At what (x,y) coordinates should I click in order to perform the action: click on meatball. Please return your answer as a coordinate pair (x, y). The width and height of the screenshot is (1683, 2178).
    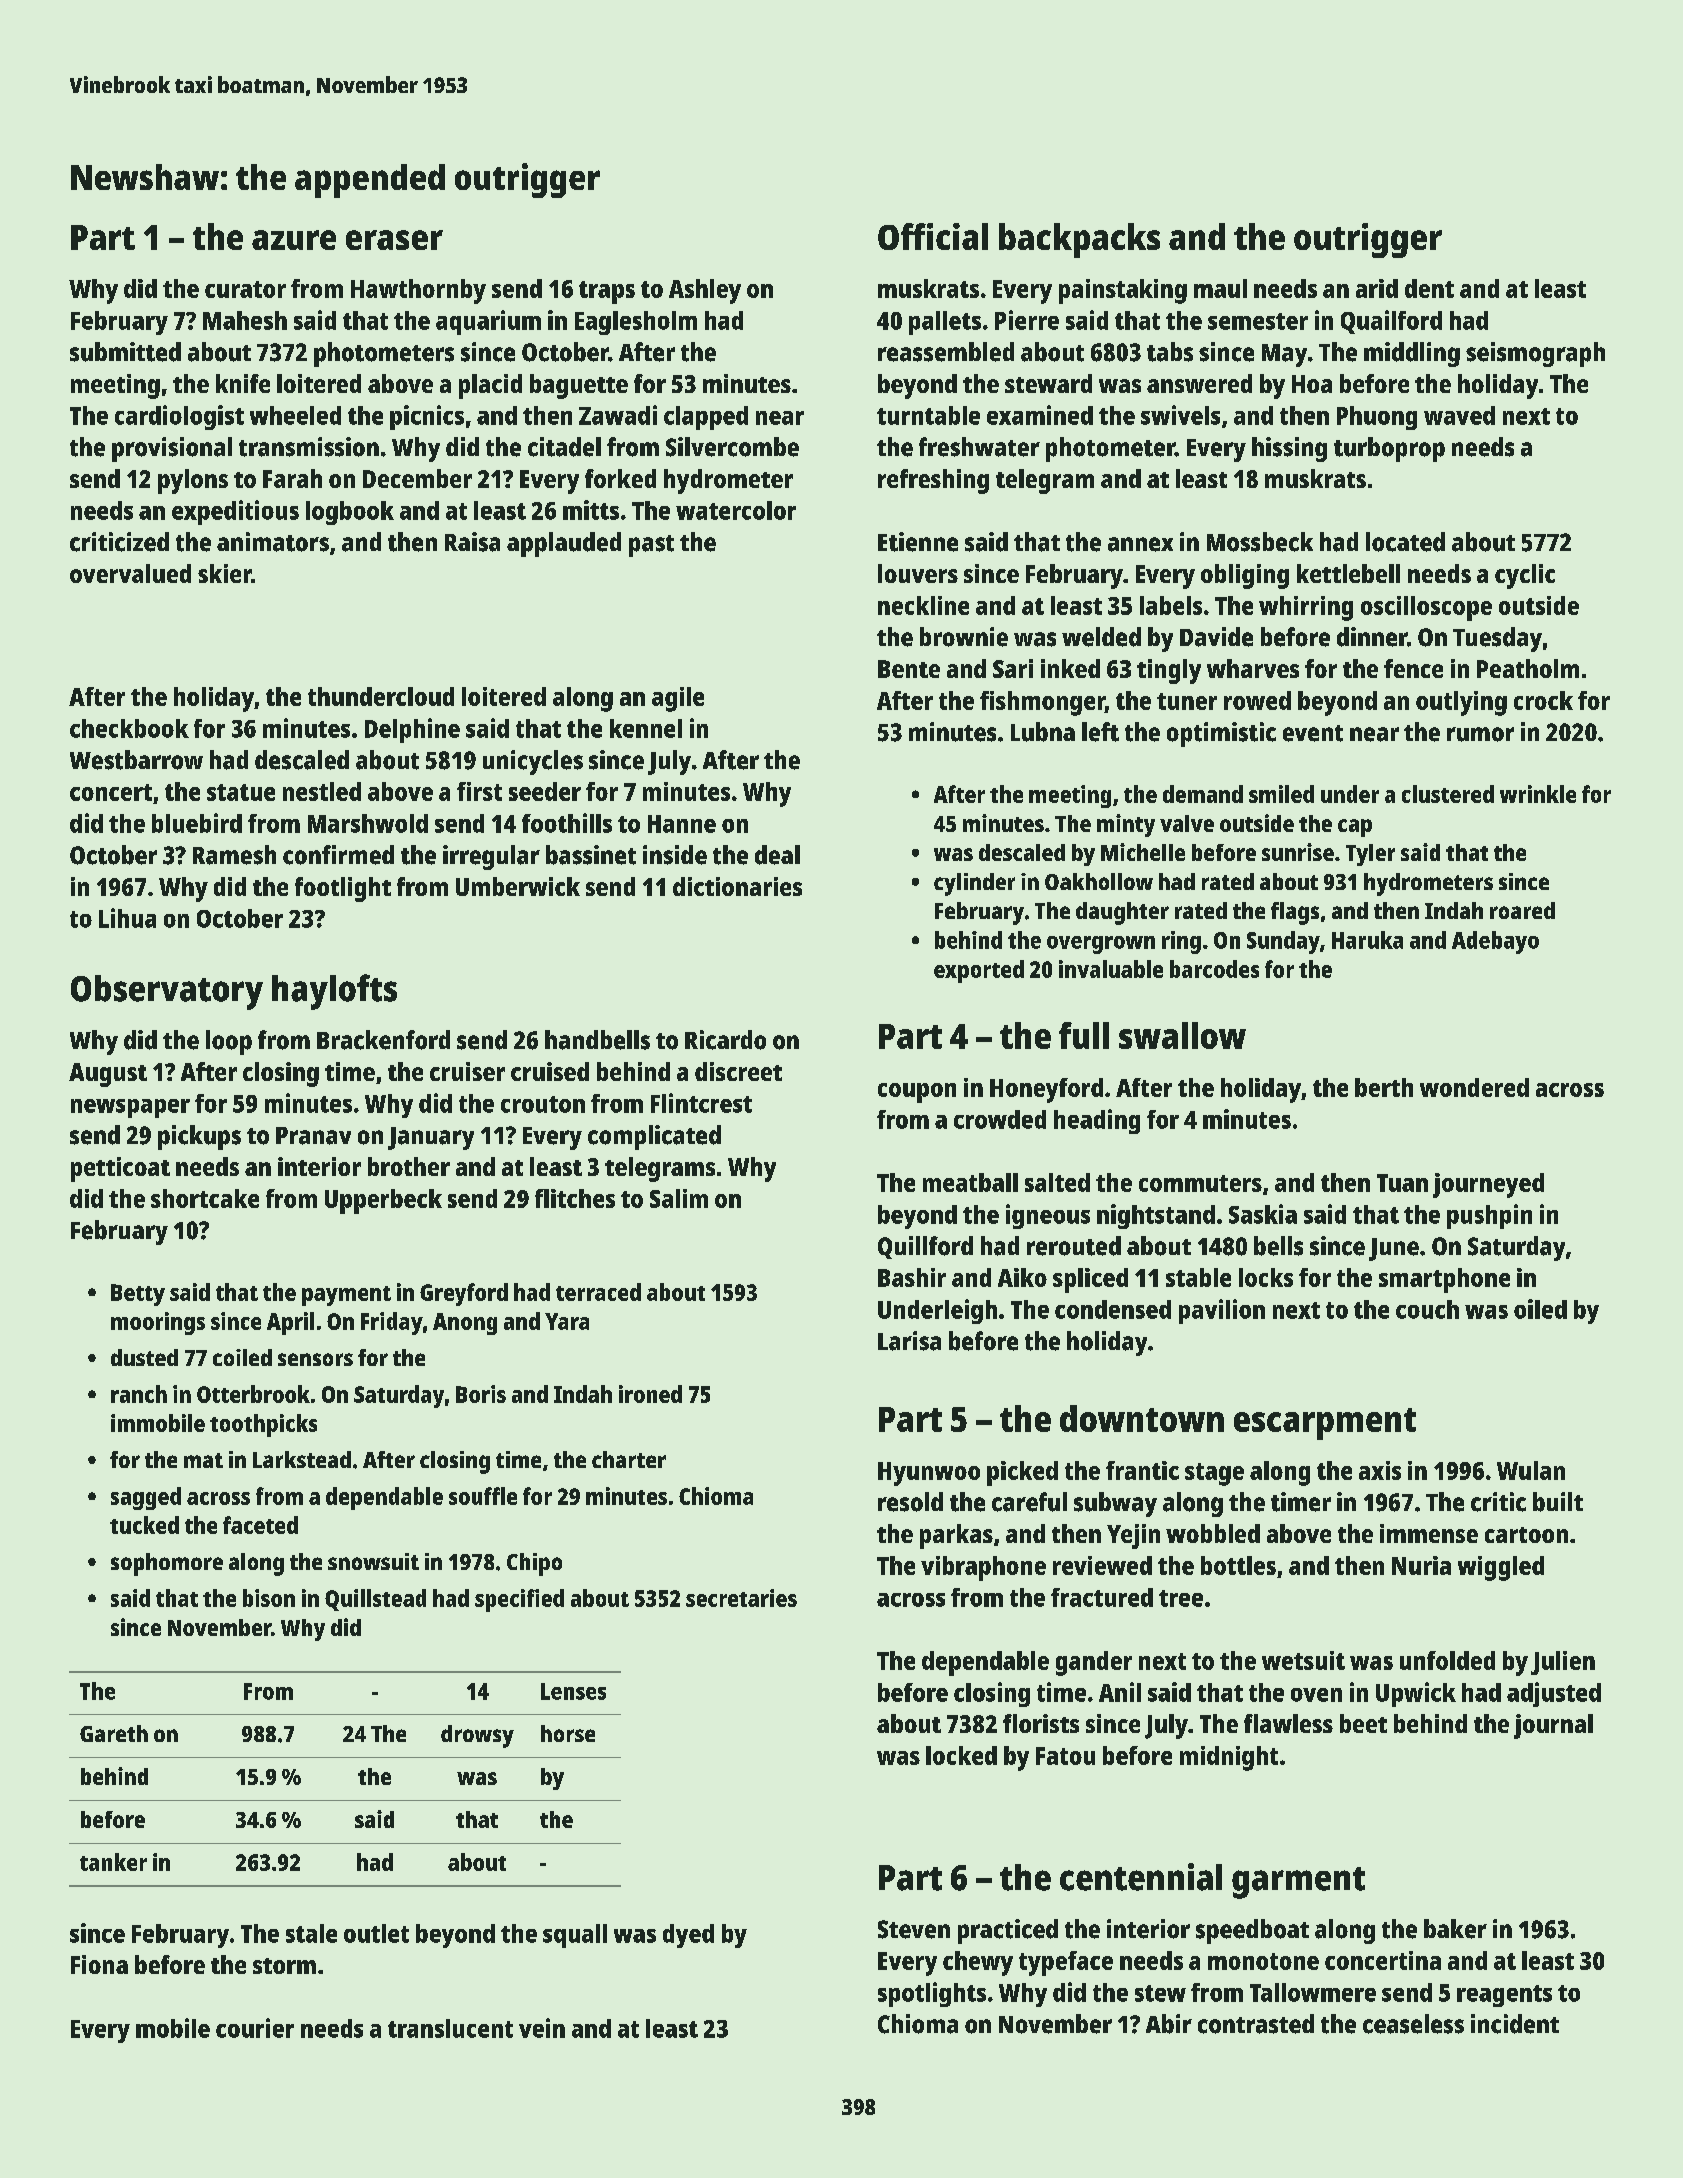
    Looking at the image, I should click on (970, 1182).
